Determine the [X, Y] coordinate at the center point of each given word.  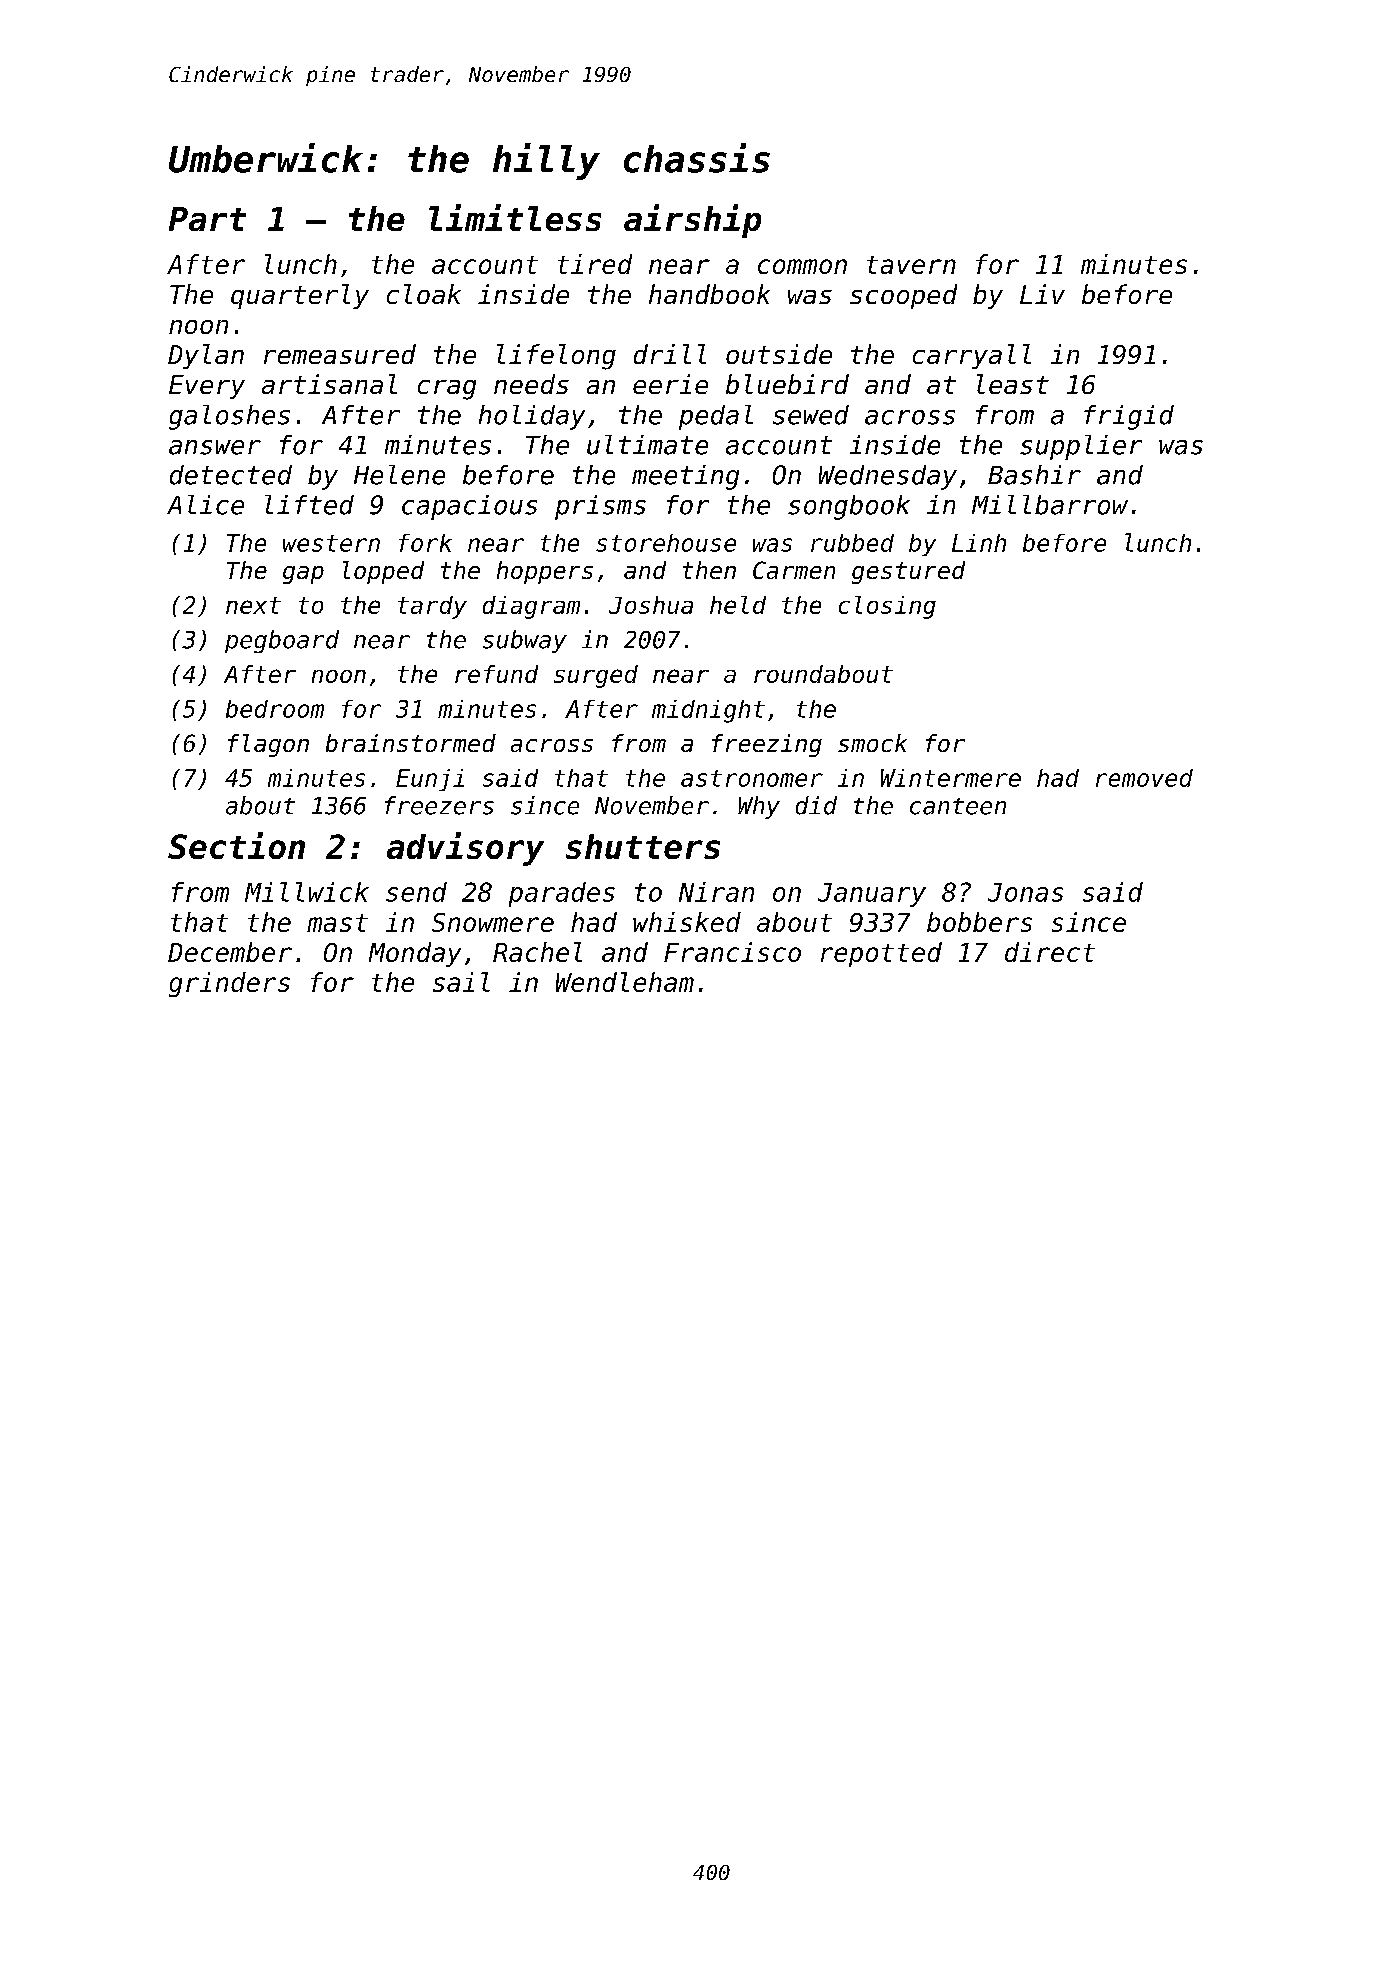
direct [1050, 952]
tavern [911, 265]
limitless [515, 217]
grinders [229, 984]
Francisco [732, 952]
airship [692, 221]
